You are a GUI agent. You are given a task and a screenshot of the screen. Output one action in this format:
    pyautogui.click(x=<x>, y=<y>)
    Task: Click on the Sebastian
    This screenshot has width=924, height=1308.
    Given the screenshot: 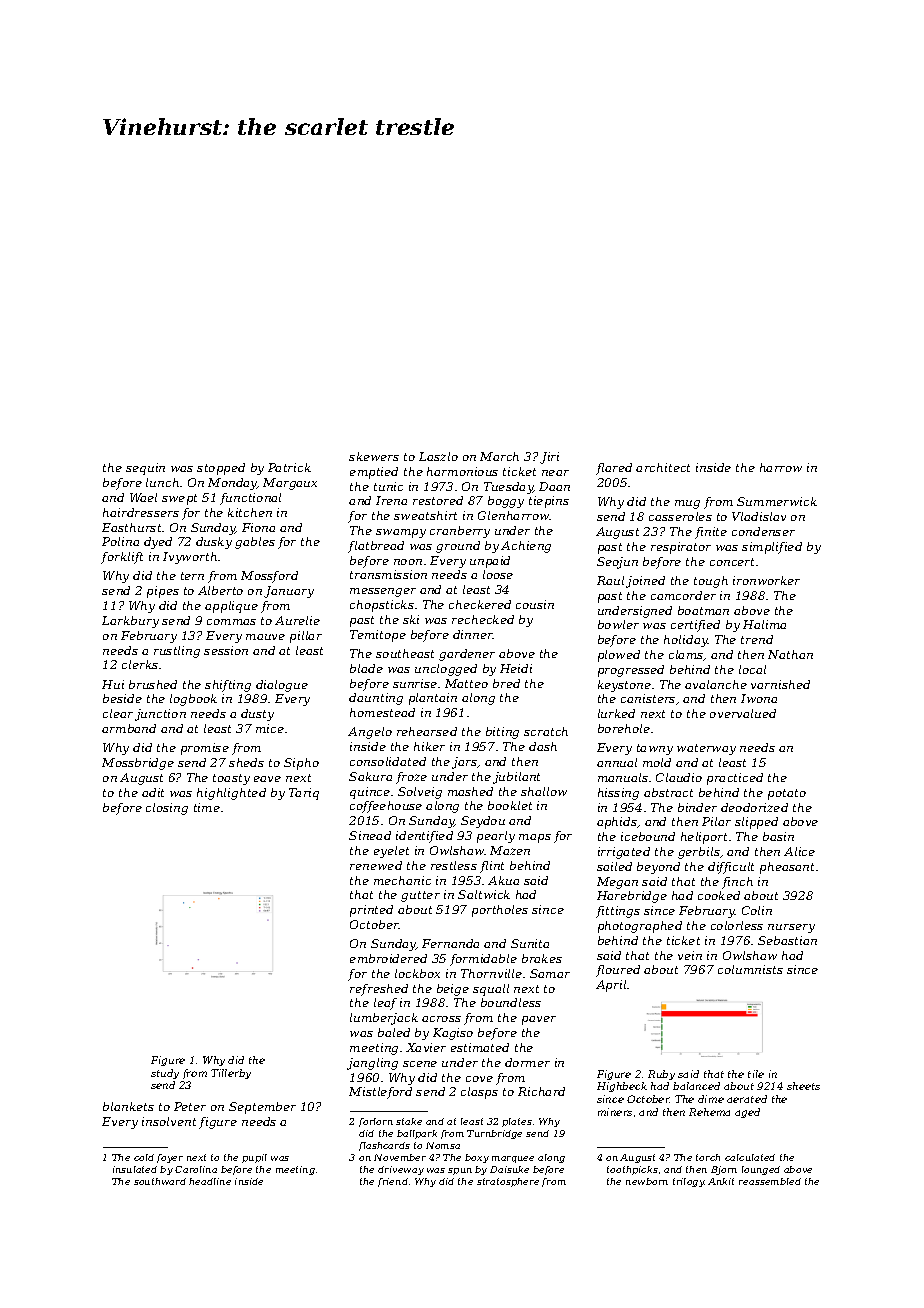 What is the action you would take?
    pyautogui.click(x=787, y=940)
